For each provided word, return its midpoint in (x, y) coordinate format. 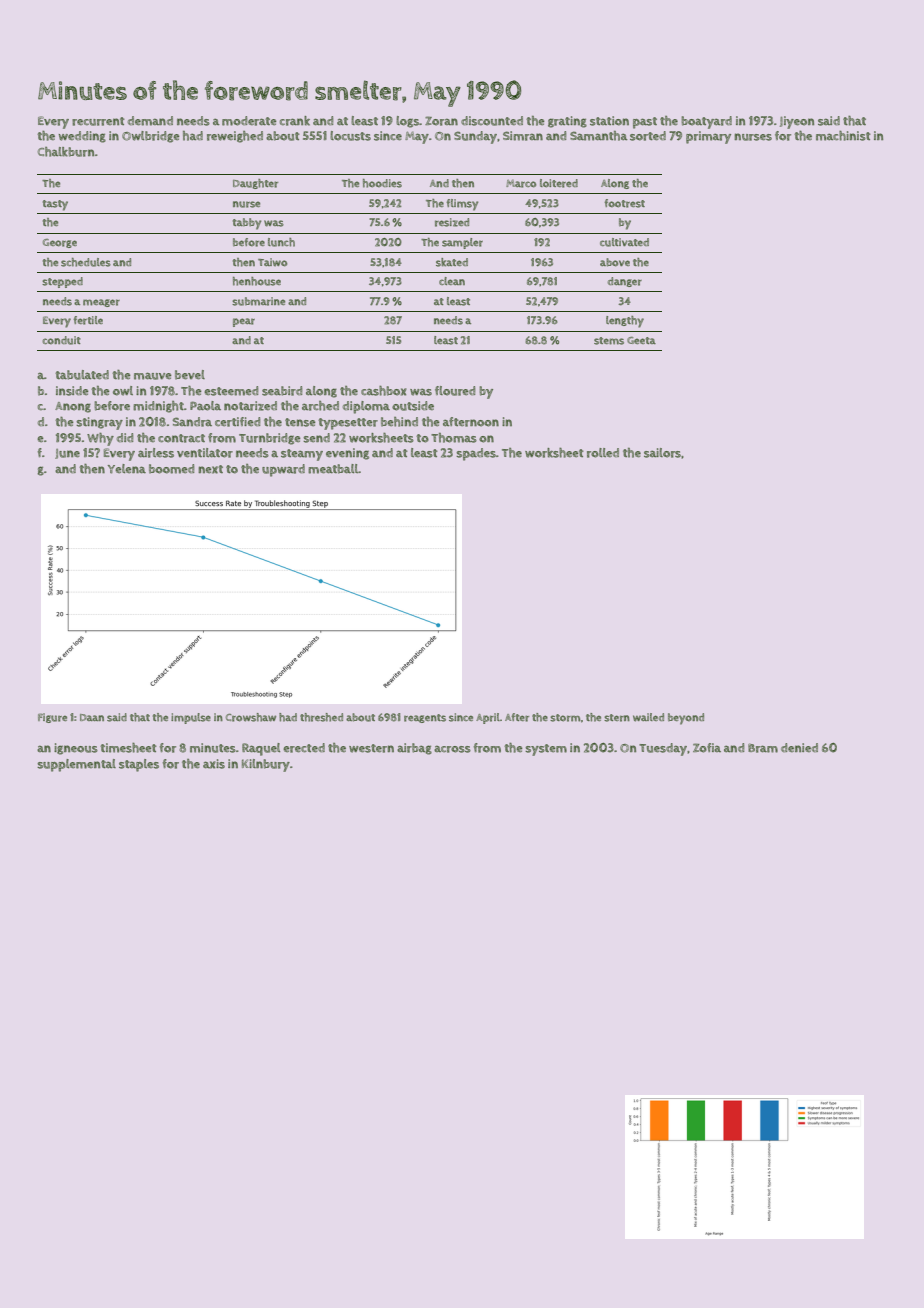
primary (708, 137)
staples (139, 765)
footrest (624, 203)
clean (452, 281)
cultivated (624, 242)
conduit (61, 340)
